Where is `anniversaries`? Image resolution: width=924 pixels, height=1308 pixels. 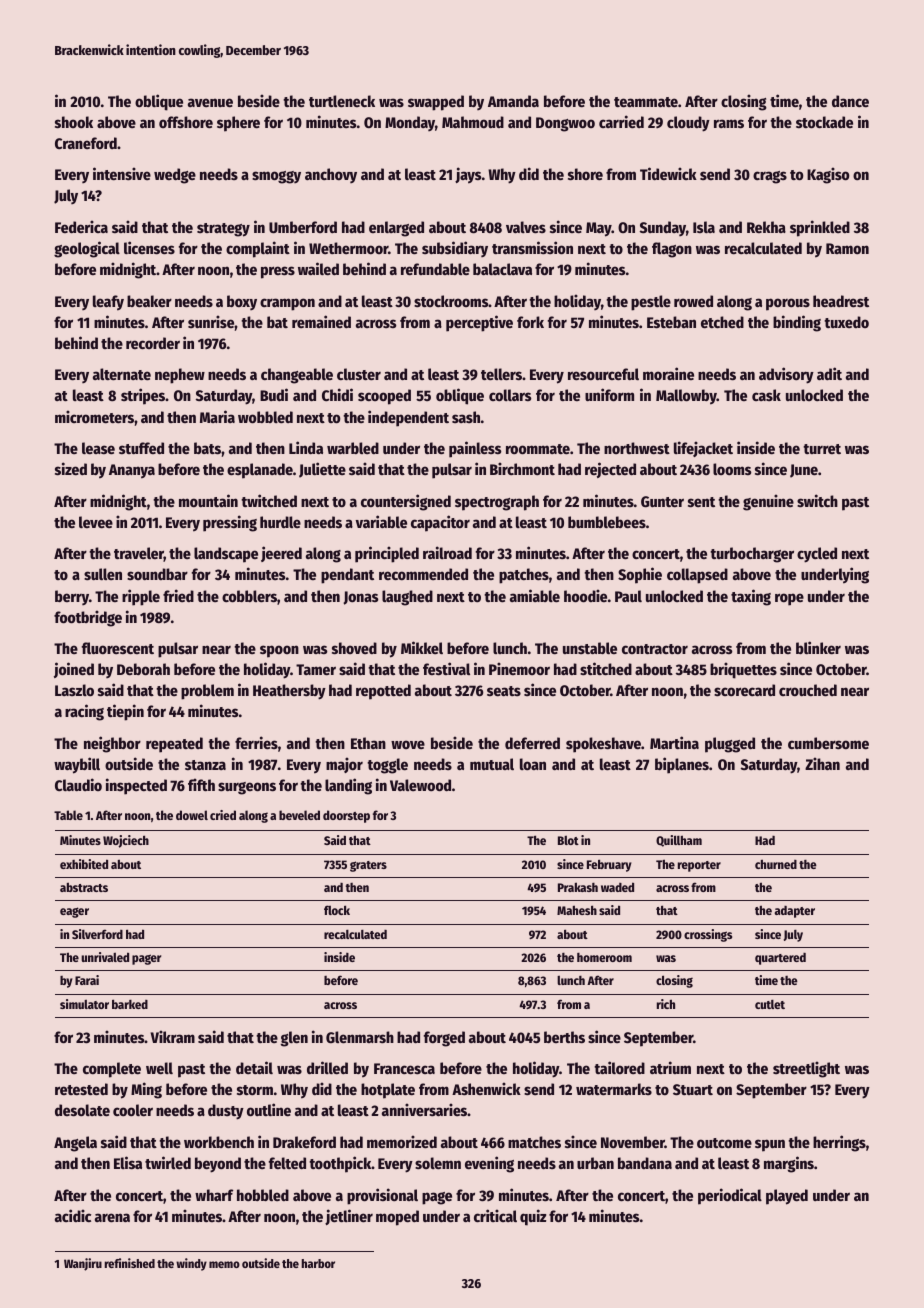 anniversaries is located at coordinates (425, 1109).
